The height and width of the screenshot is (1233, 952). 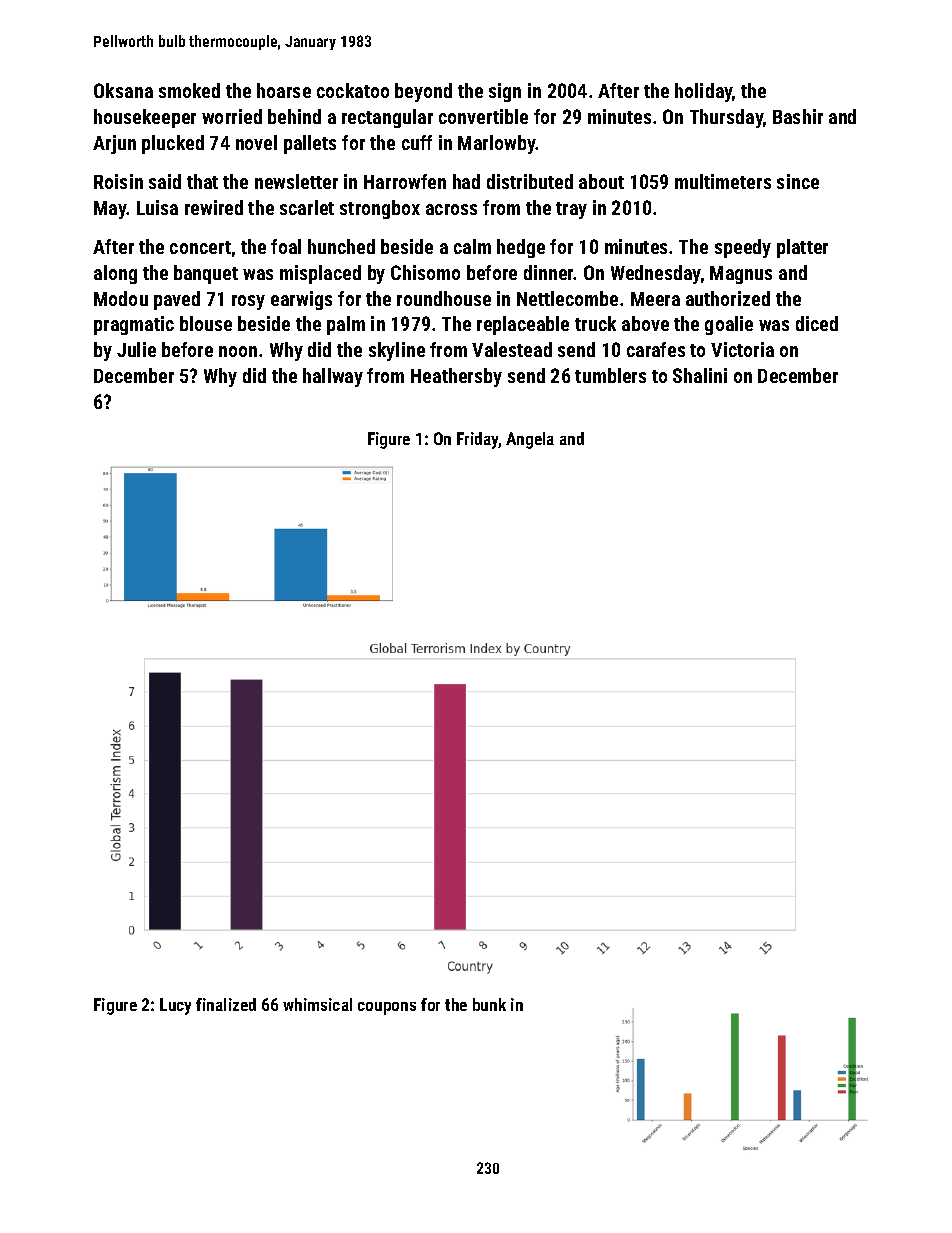 What do you see at coordinates (456, 377) in the screenshot?
I see `Heathersby` at bounding box center [456, 377].
